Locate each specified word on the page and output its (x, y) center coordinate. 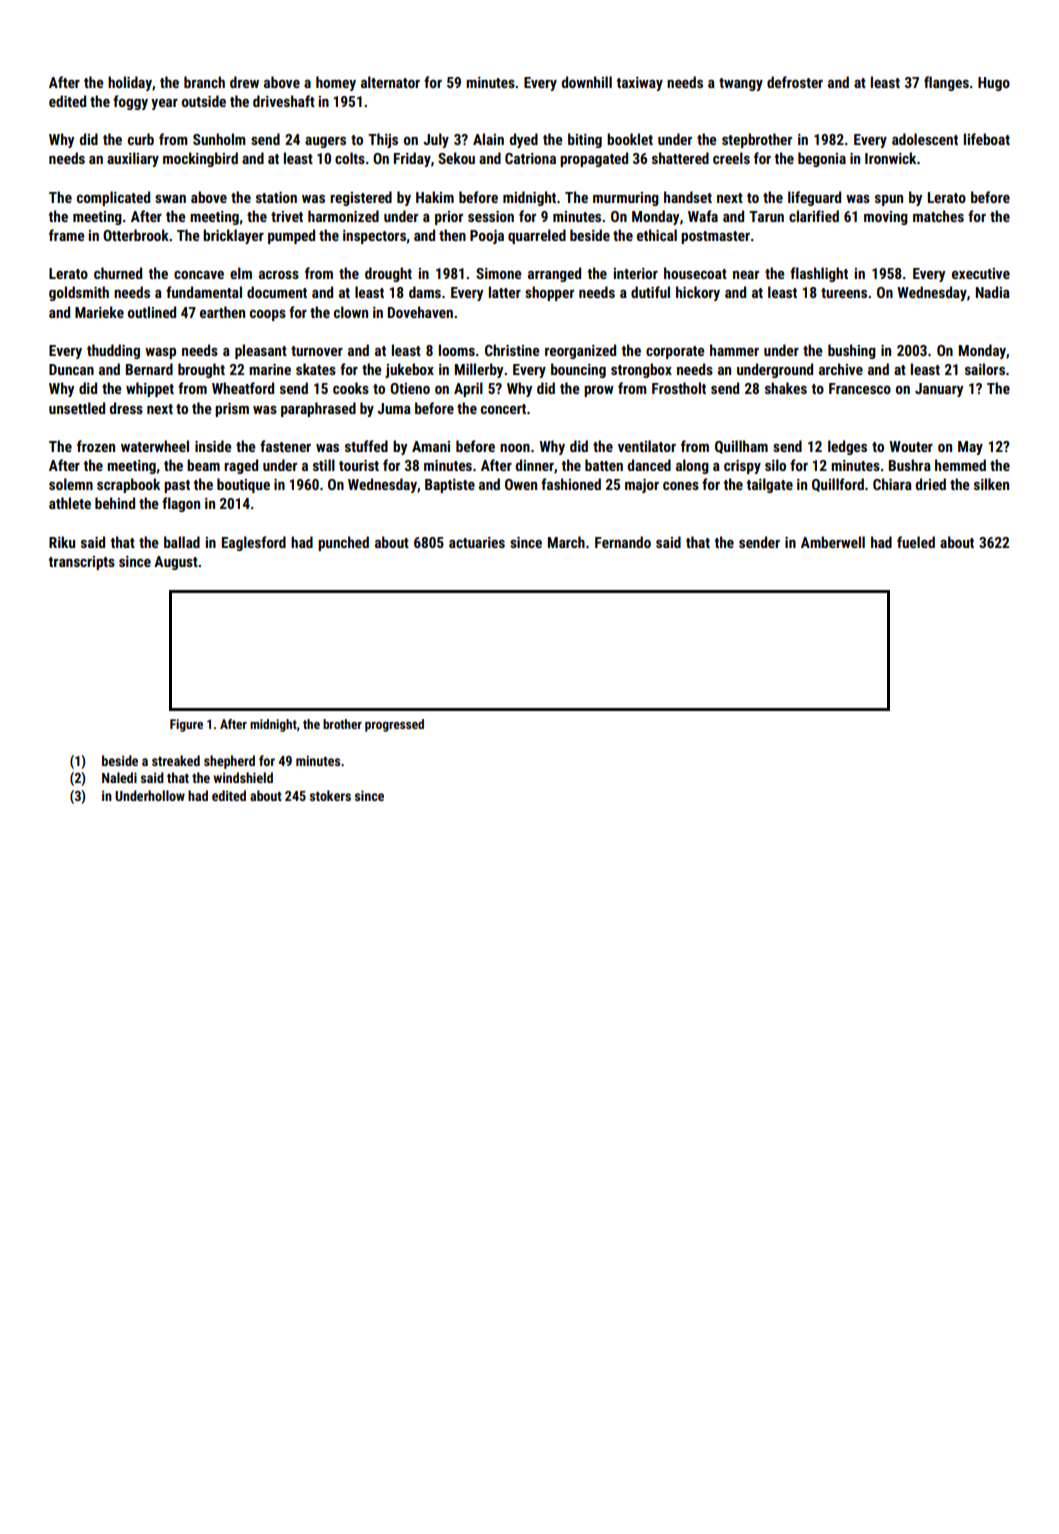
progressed (394, 725)
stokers (330, 795)
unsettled (77, 408)
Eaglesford (254, 543)
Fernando (623, 542)
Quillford (838, 485)
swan (170, 198)
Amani (431, 446)
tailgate (769, 485)
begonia (822, 159)
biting (585, 140)
